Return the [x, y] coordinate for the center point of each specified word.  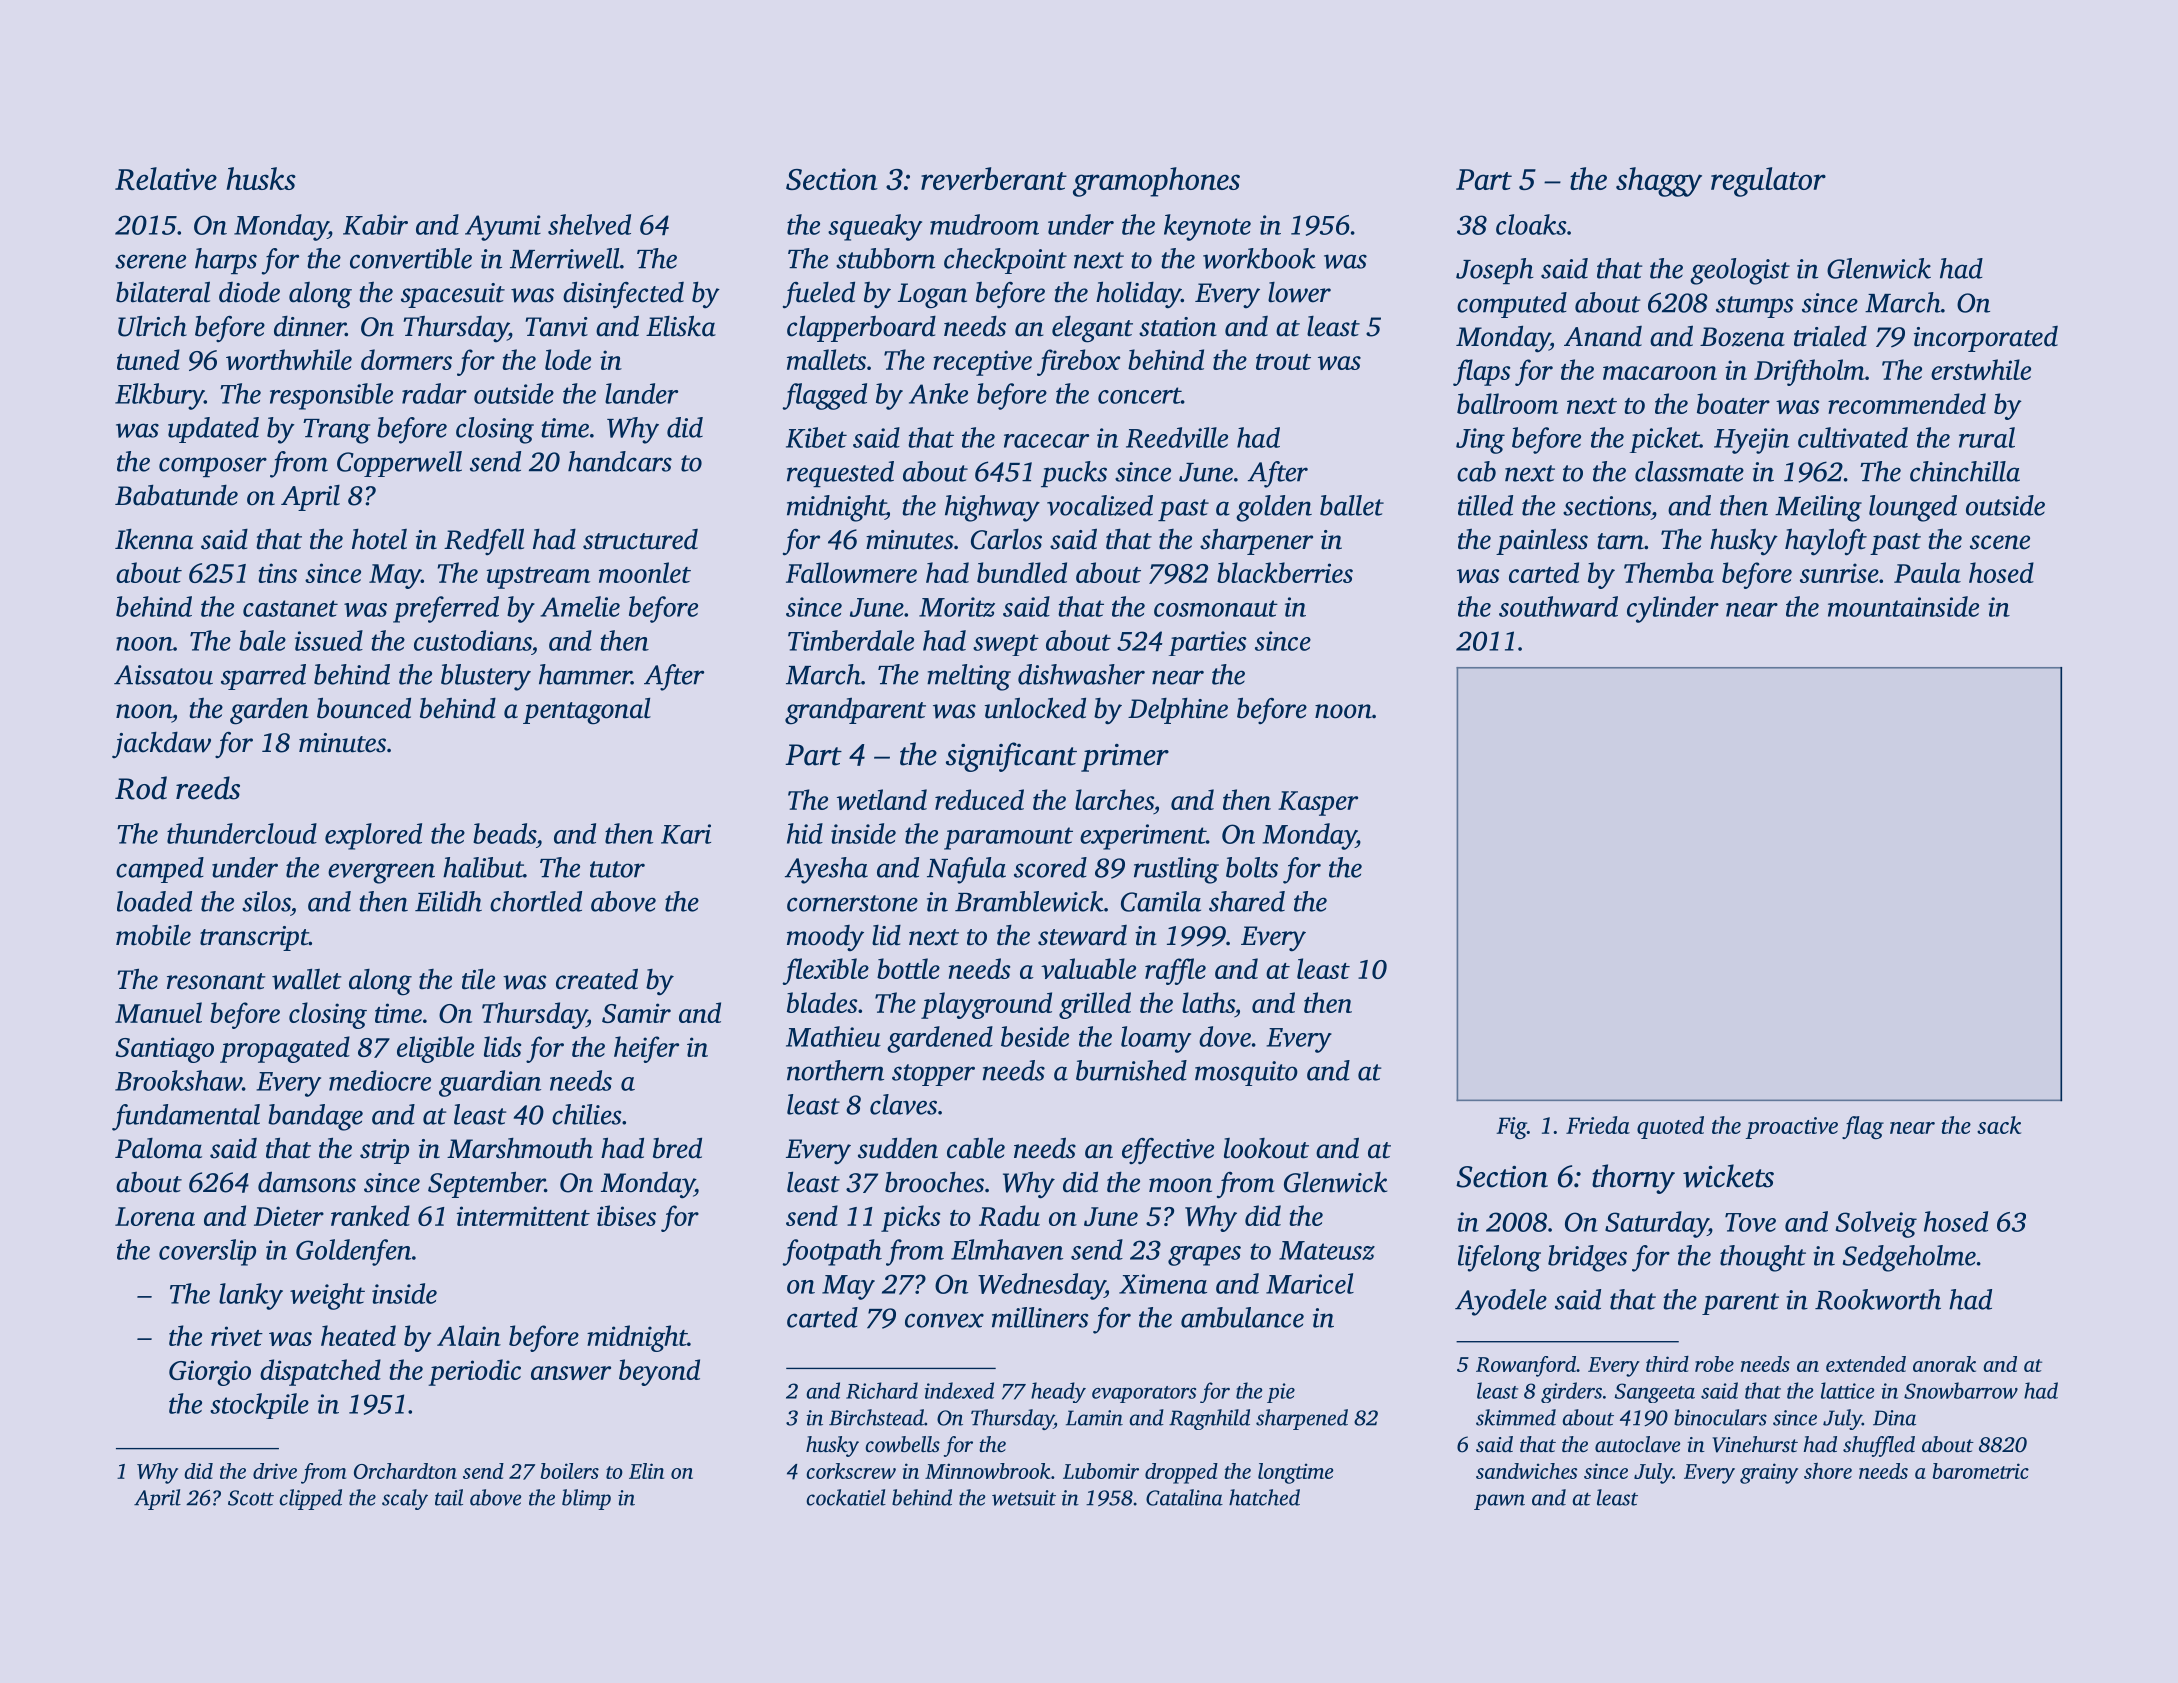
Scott [251, 1498]
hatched [1264, 1497]
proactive [1791, 1128]
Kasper [1318, 803]
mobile [153, 935]
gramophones [1156, 182]
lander [641, 393]
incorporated [1986, 339]
